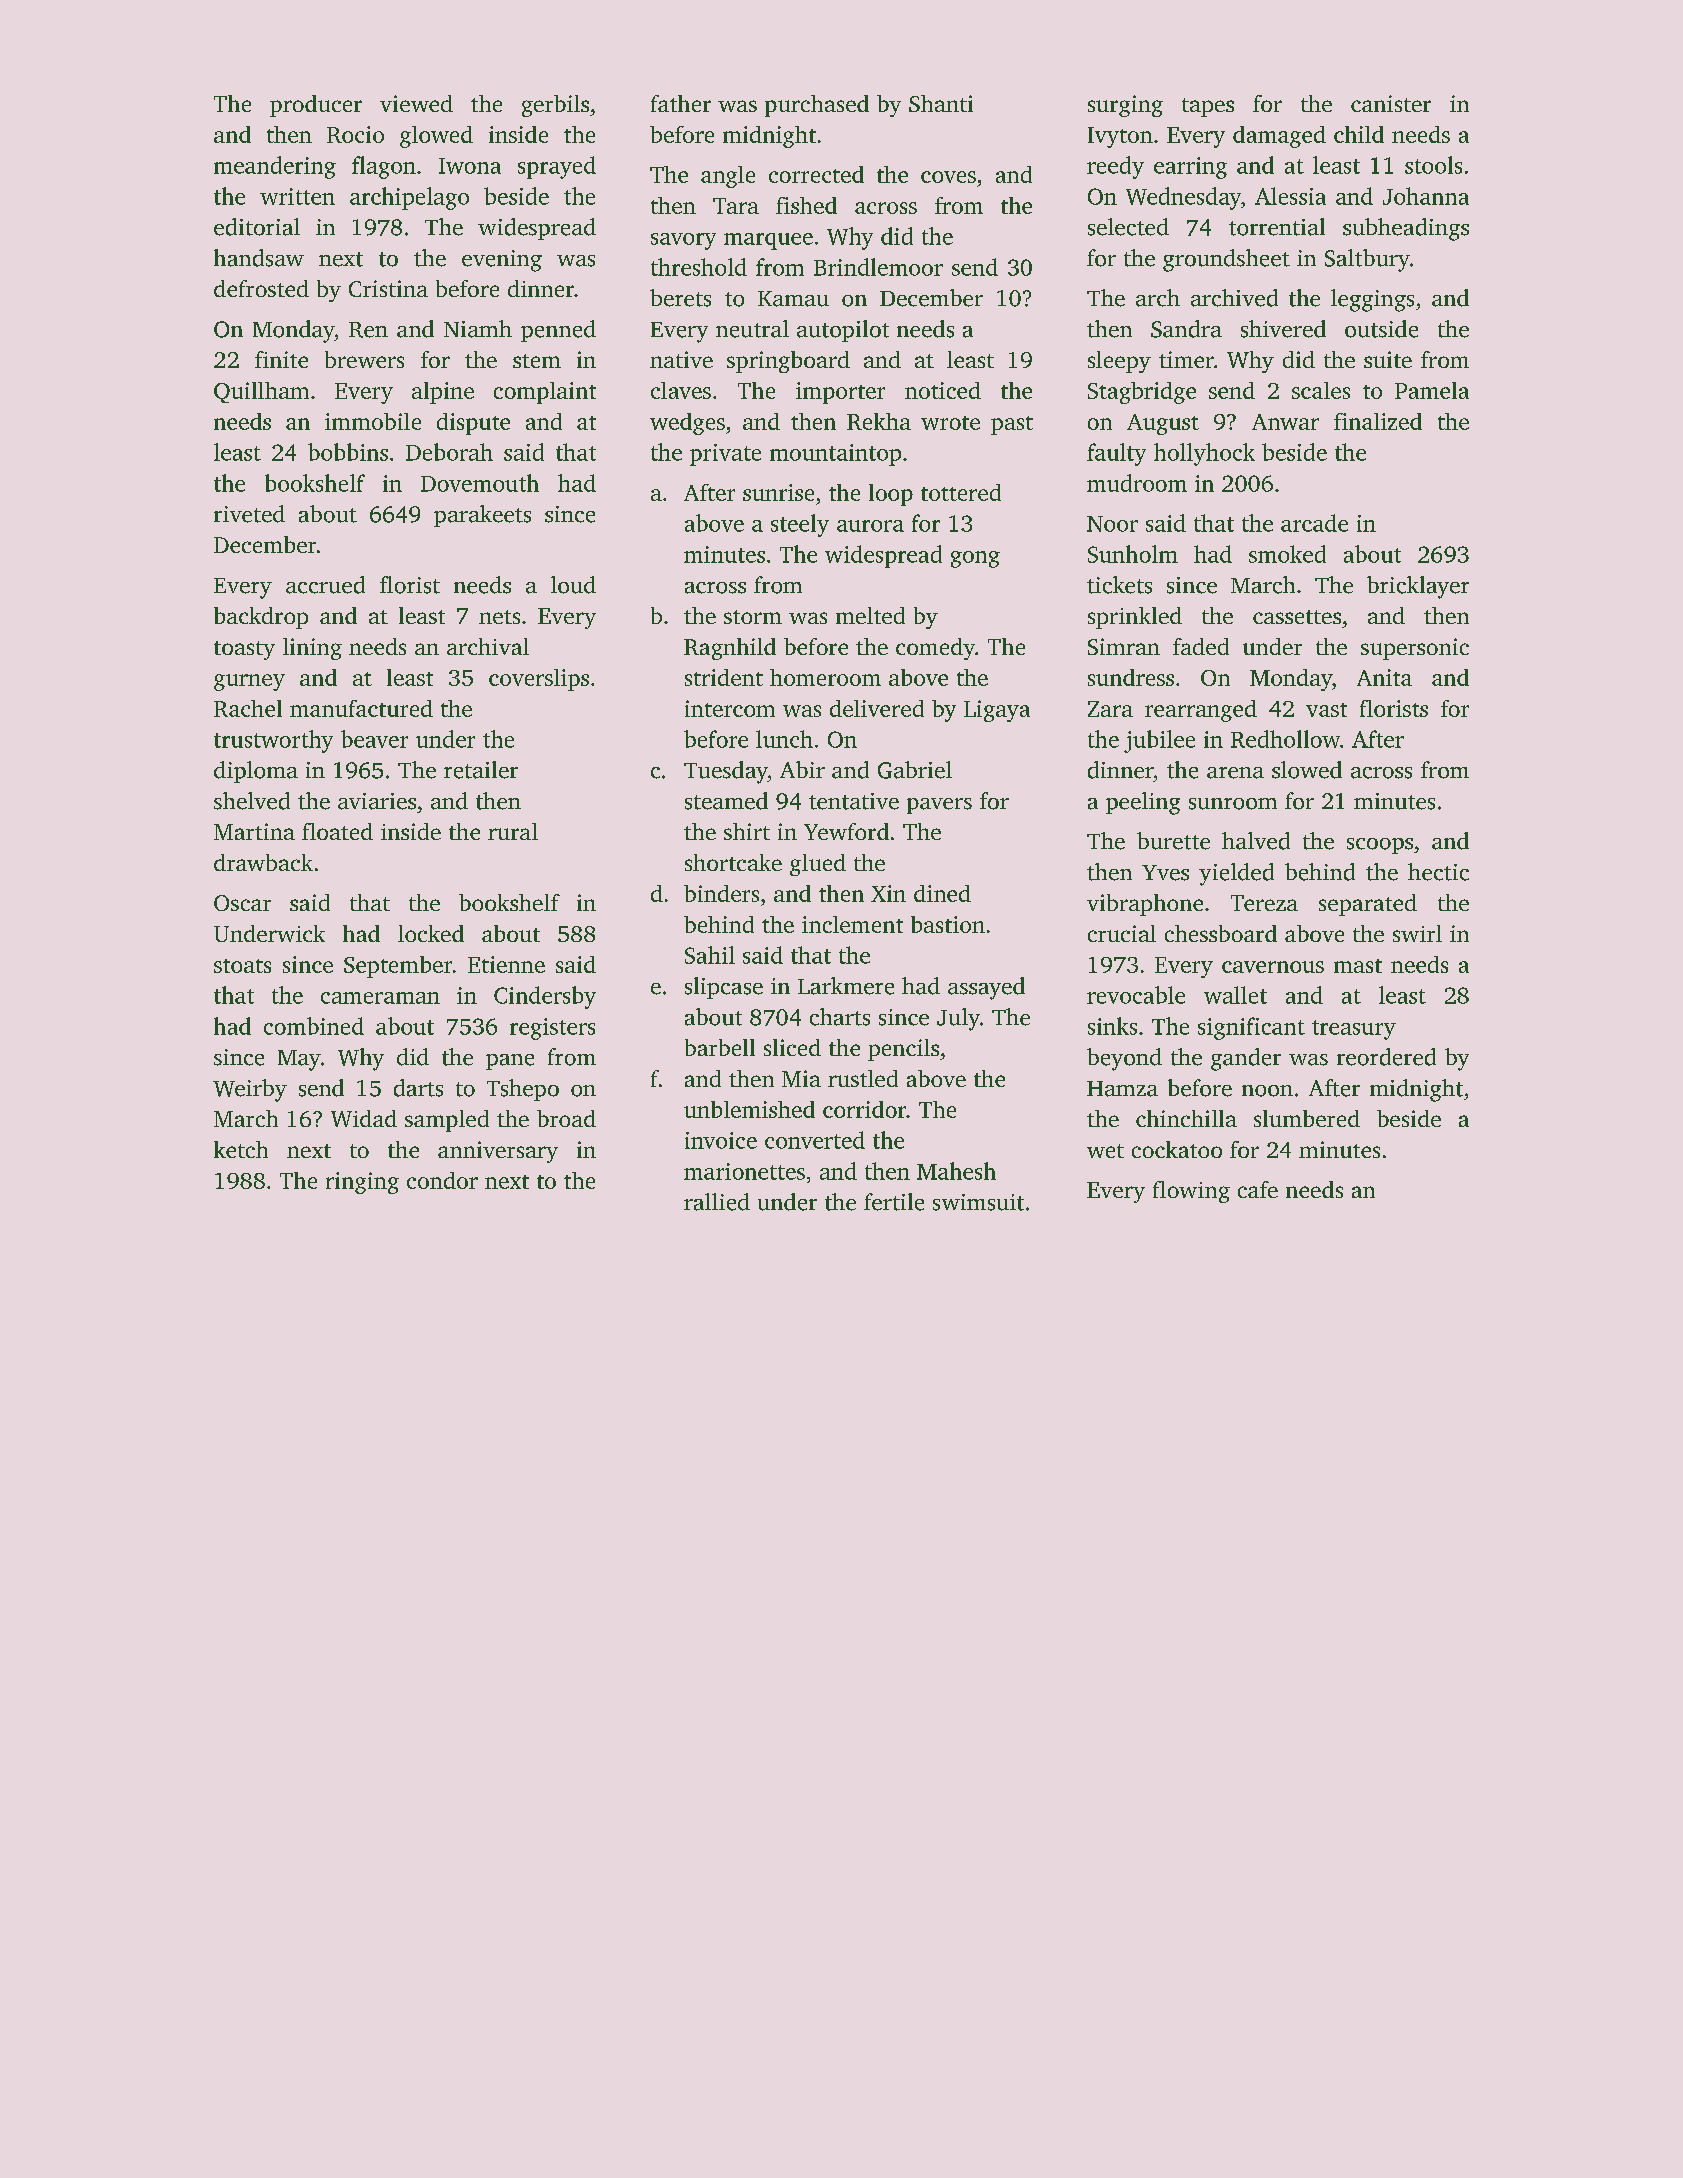 The height and width of the image is (2178, 1683). What do you see at coordinates (1307, 770) in the image?
I see `slowed` at bounding box center [1307, 770].
